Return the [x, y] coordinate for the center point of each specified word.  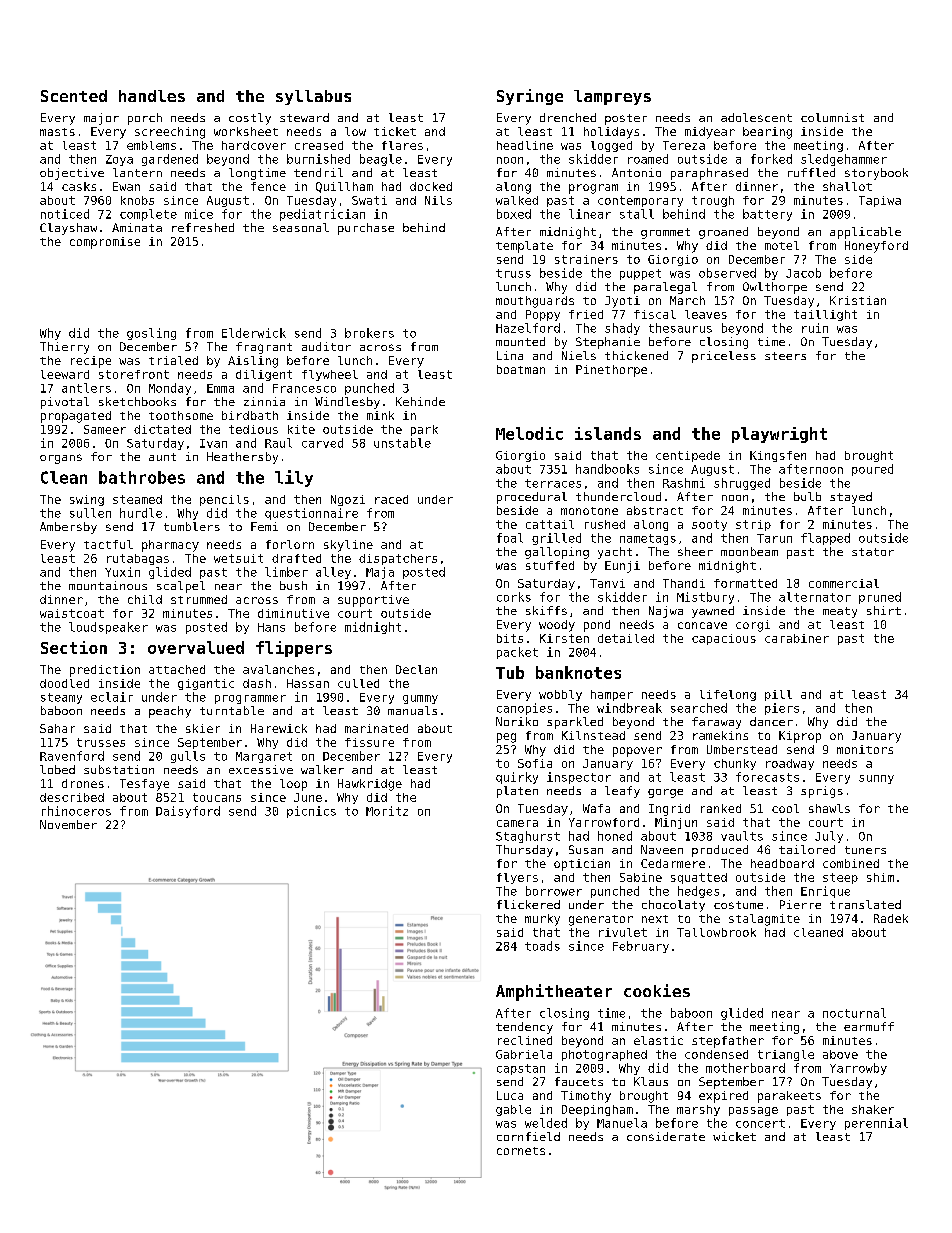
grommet [665, 233]
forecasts [767, 777]
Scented [74, 96]
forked [771, 159]
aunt [162, 457]
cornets [521, 1151]
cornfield [528, 1136]
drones [83, 783]
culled [358, 683]
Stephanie [608, 343]
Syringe [530, 97]
